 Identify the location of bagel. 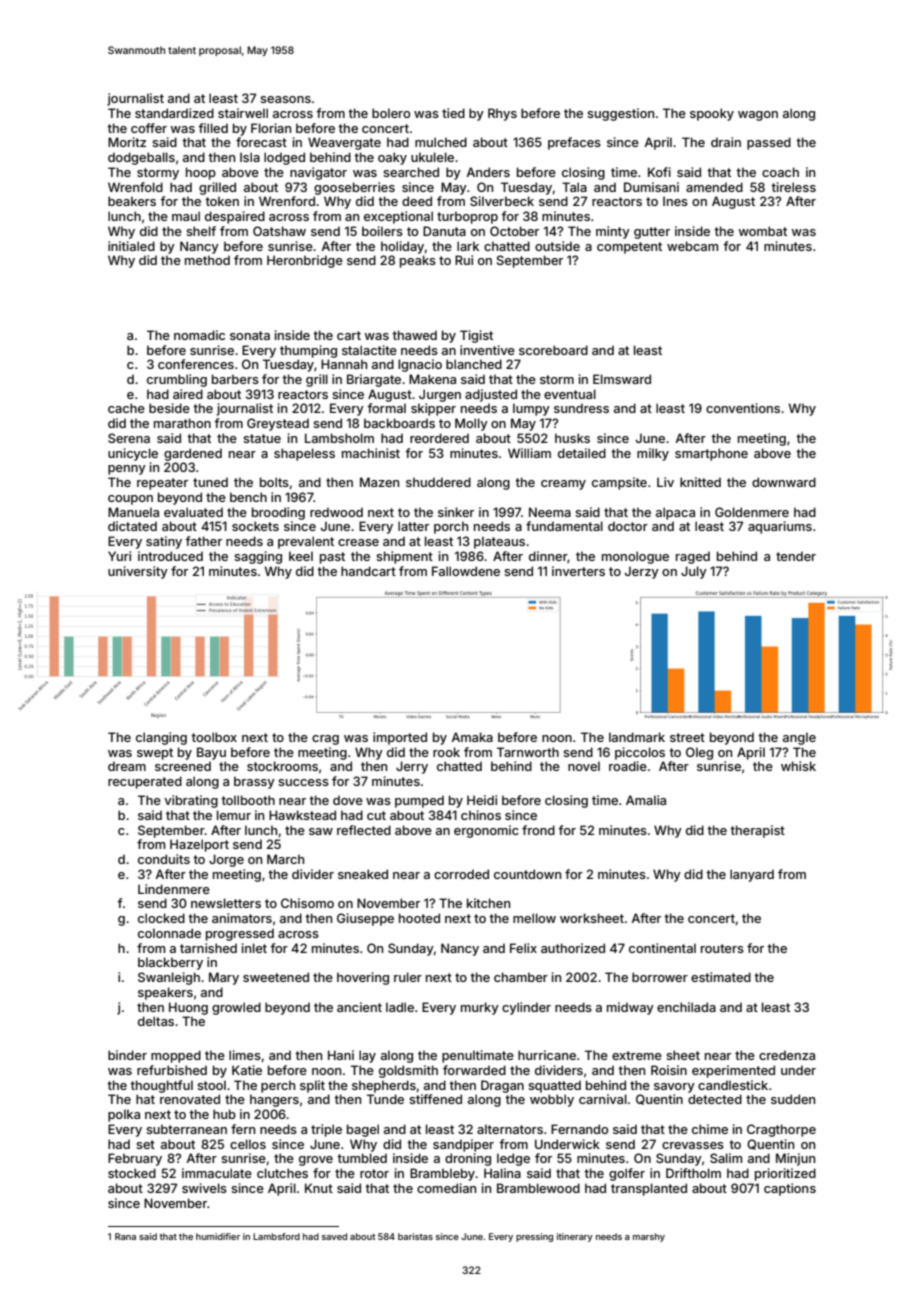
(363, 1130).
